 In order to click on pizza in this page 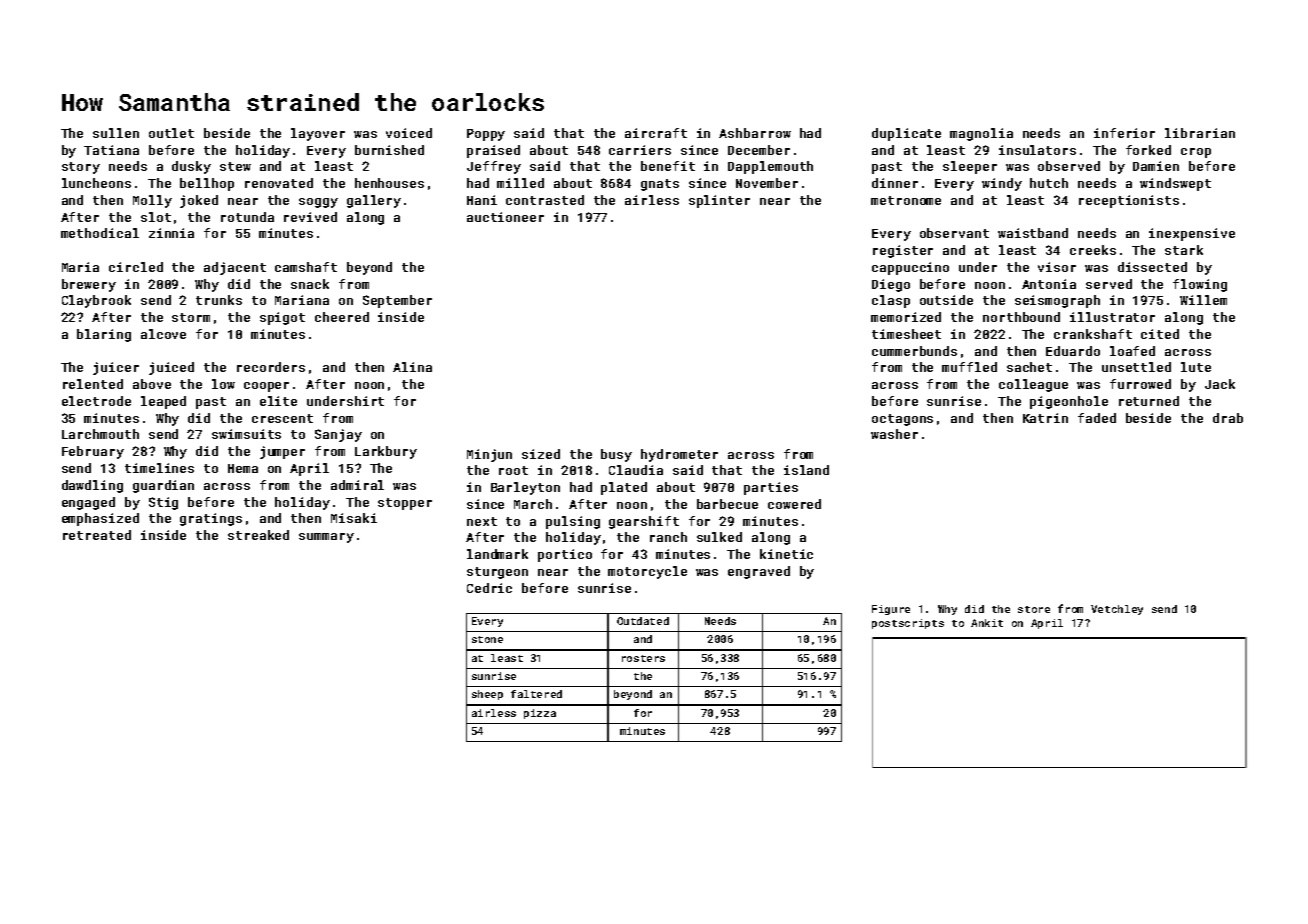, I will do `click(540, 714)`.
